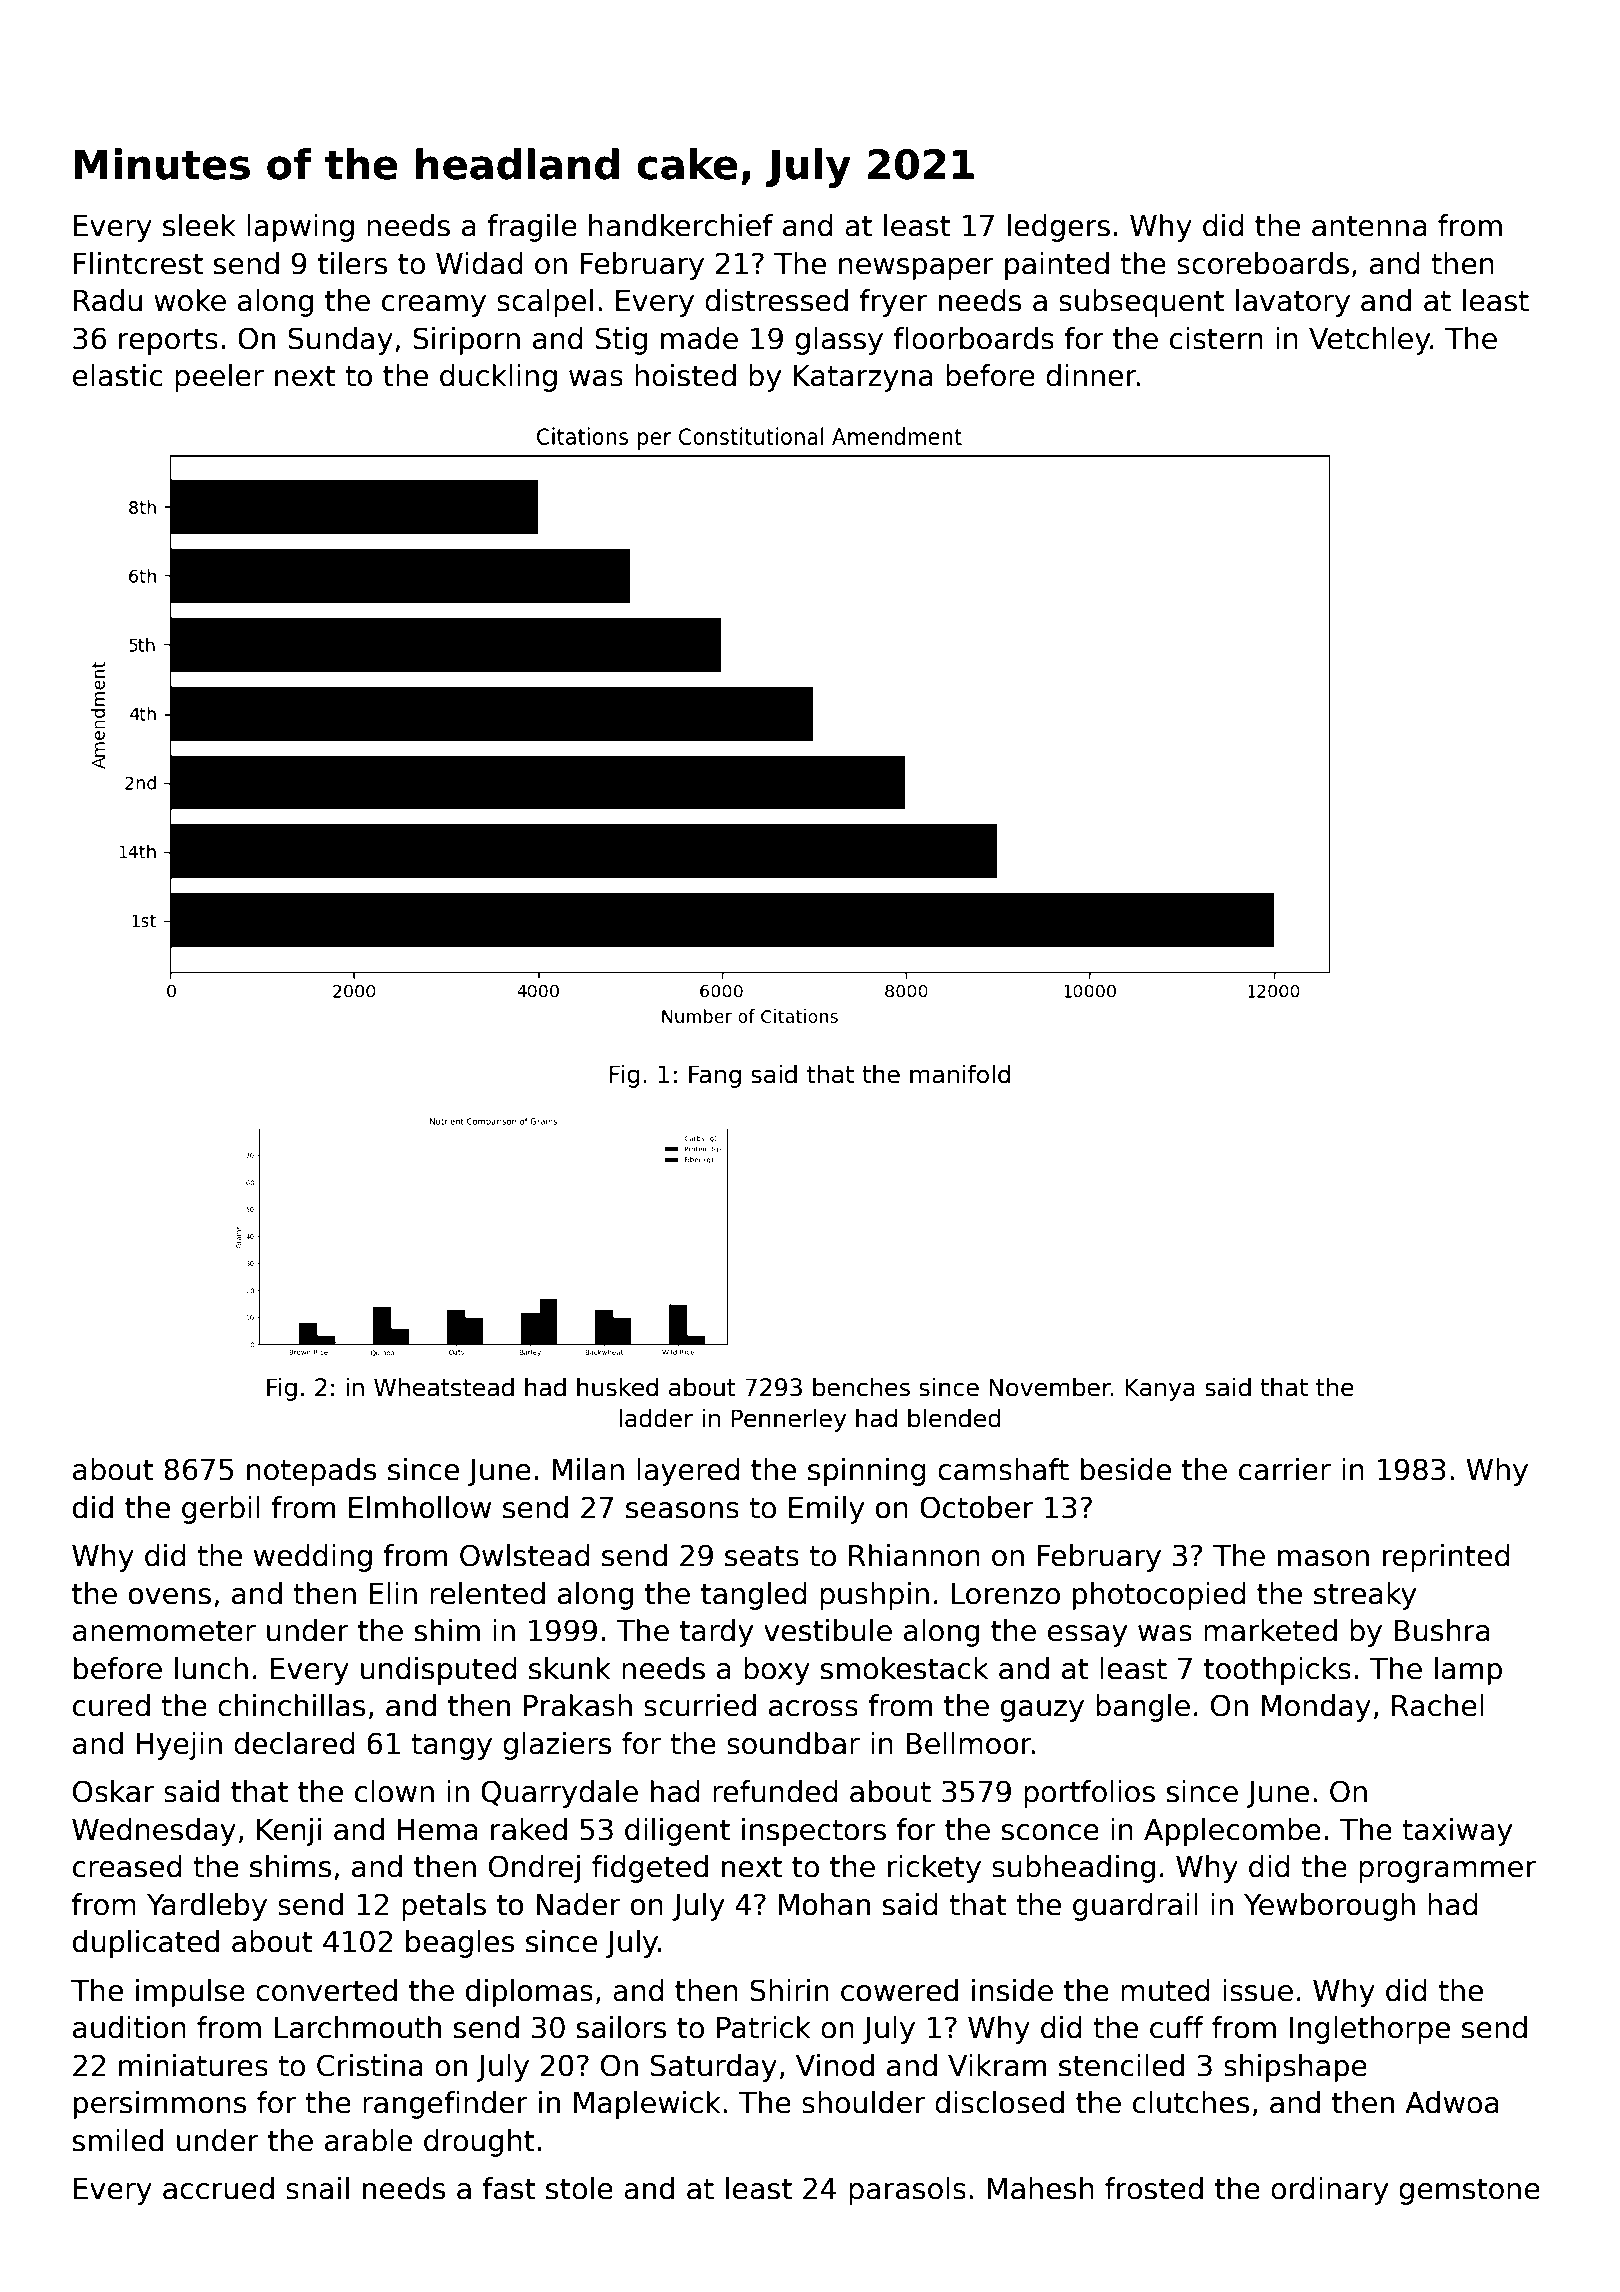  Describe the element at coordinates (1091, 375) in the screenshot. I see `dinner` at that location.
